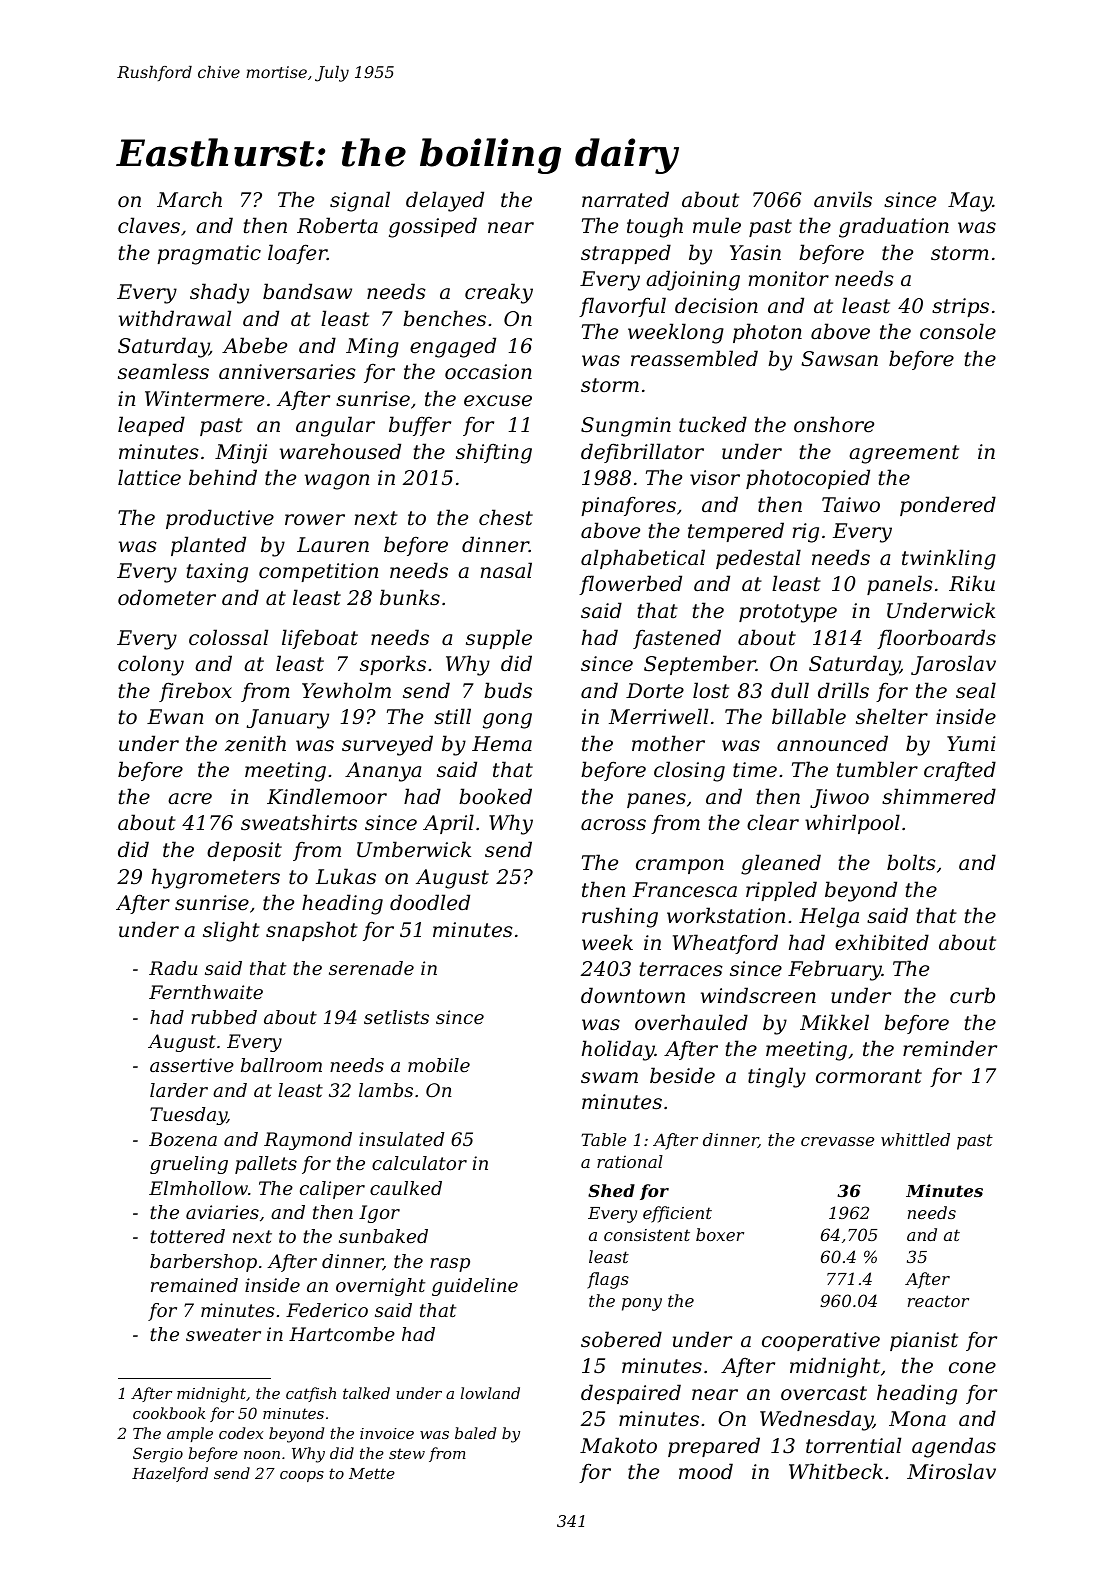 This screenshot has width=1114, height=1575. Describe the element at coordinates (315, 520) in the screenshot. I see `rower` at that location.
